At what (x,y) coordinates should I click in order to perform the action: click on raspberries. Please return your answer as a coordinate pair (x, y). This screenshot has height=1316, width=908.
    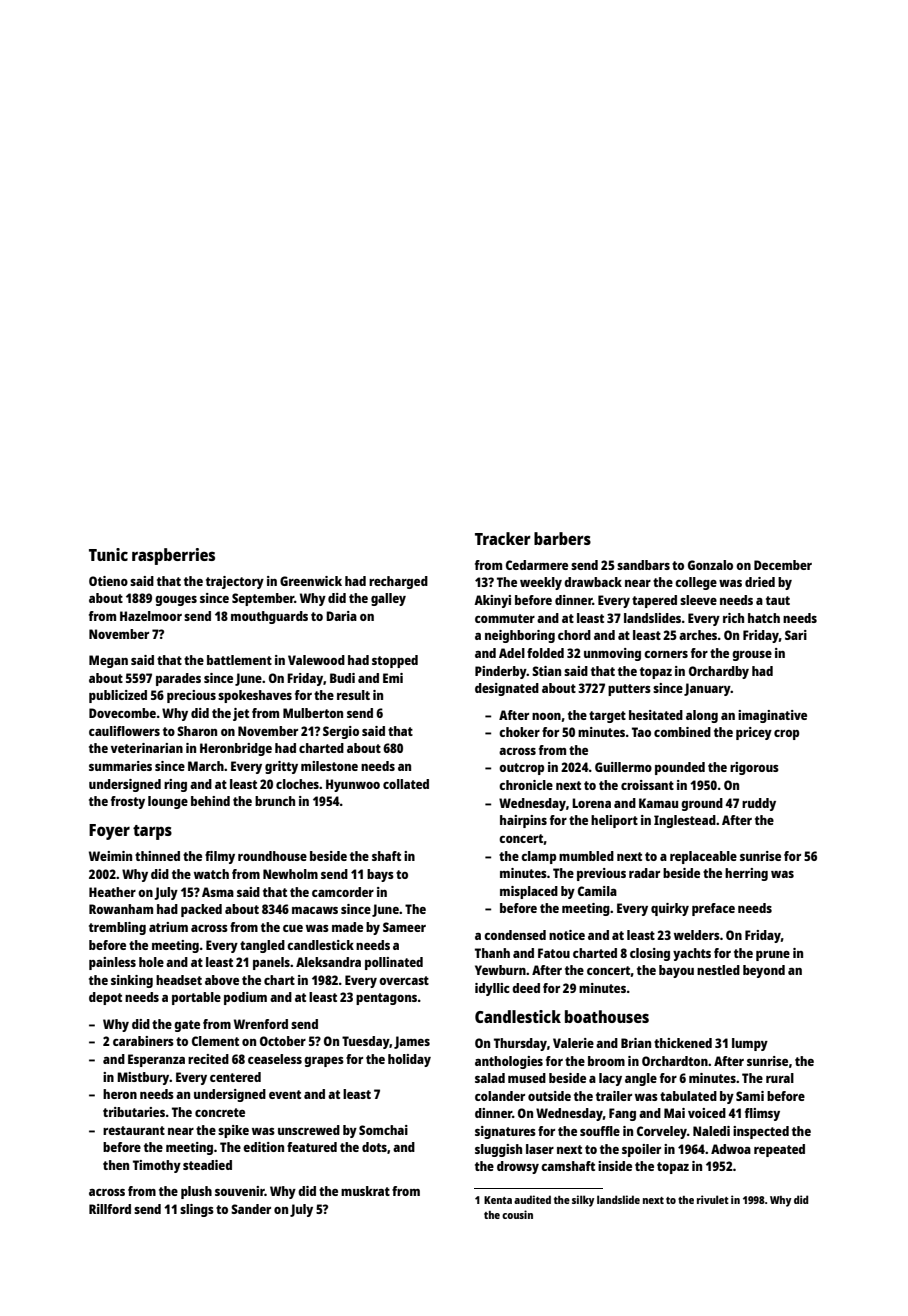
    Looking at the image, I should click on (173, 556).
